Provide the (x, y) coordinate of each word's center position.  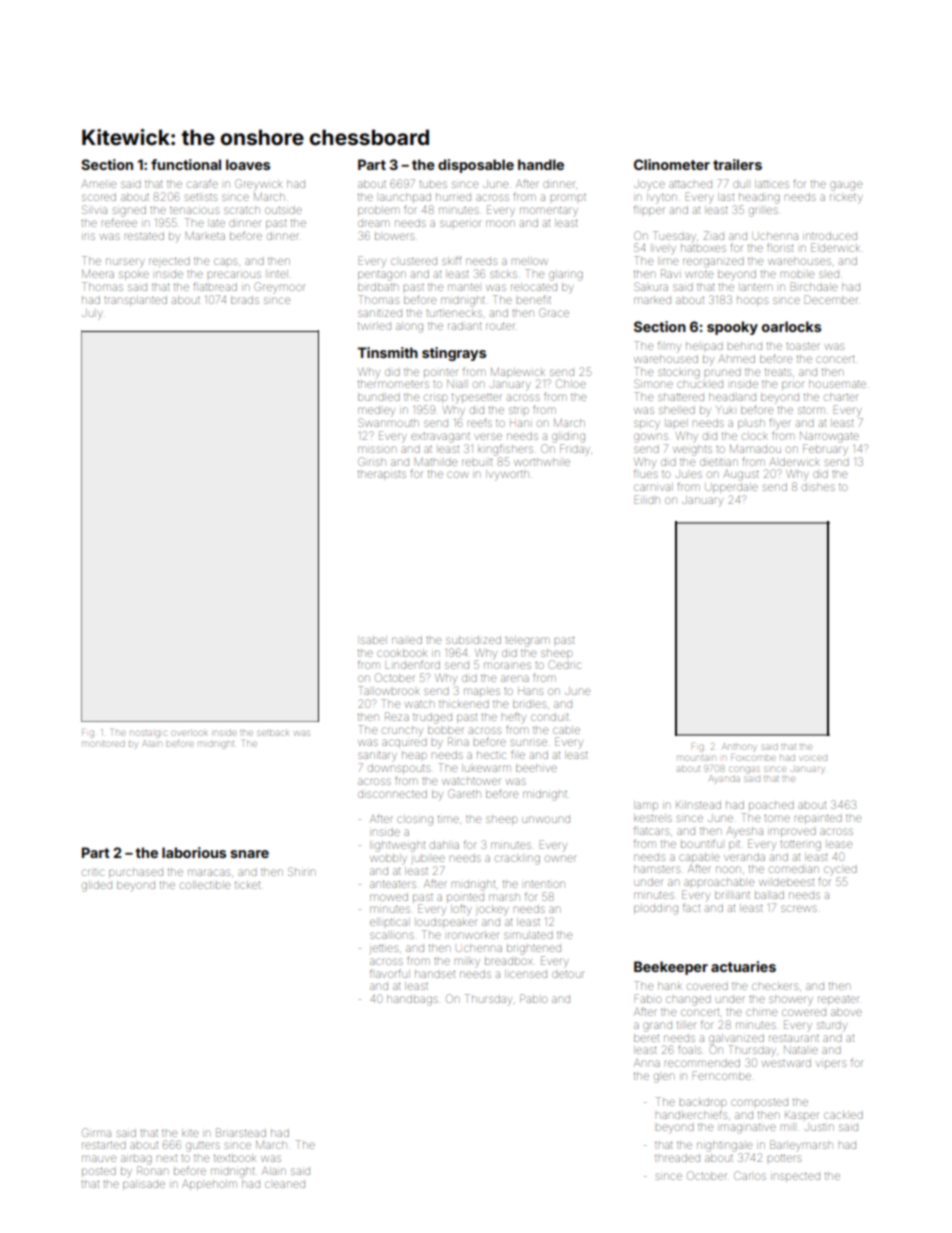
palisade (144, 1185)
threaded (677, 1158)
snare (249, 854)
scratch (242, 210)
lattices (772, 184)
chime (761, 1012)
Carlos (750, 1175)
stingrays (454, 354)
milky (467, 962)
